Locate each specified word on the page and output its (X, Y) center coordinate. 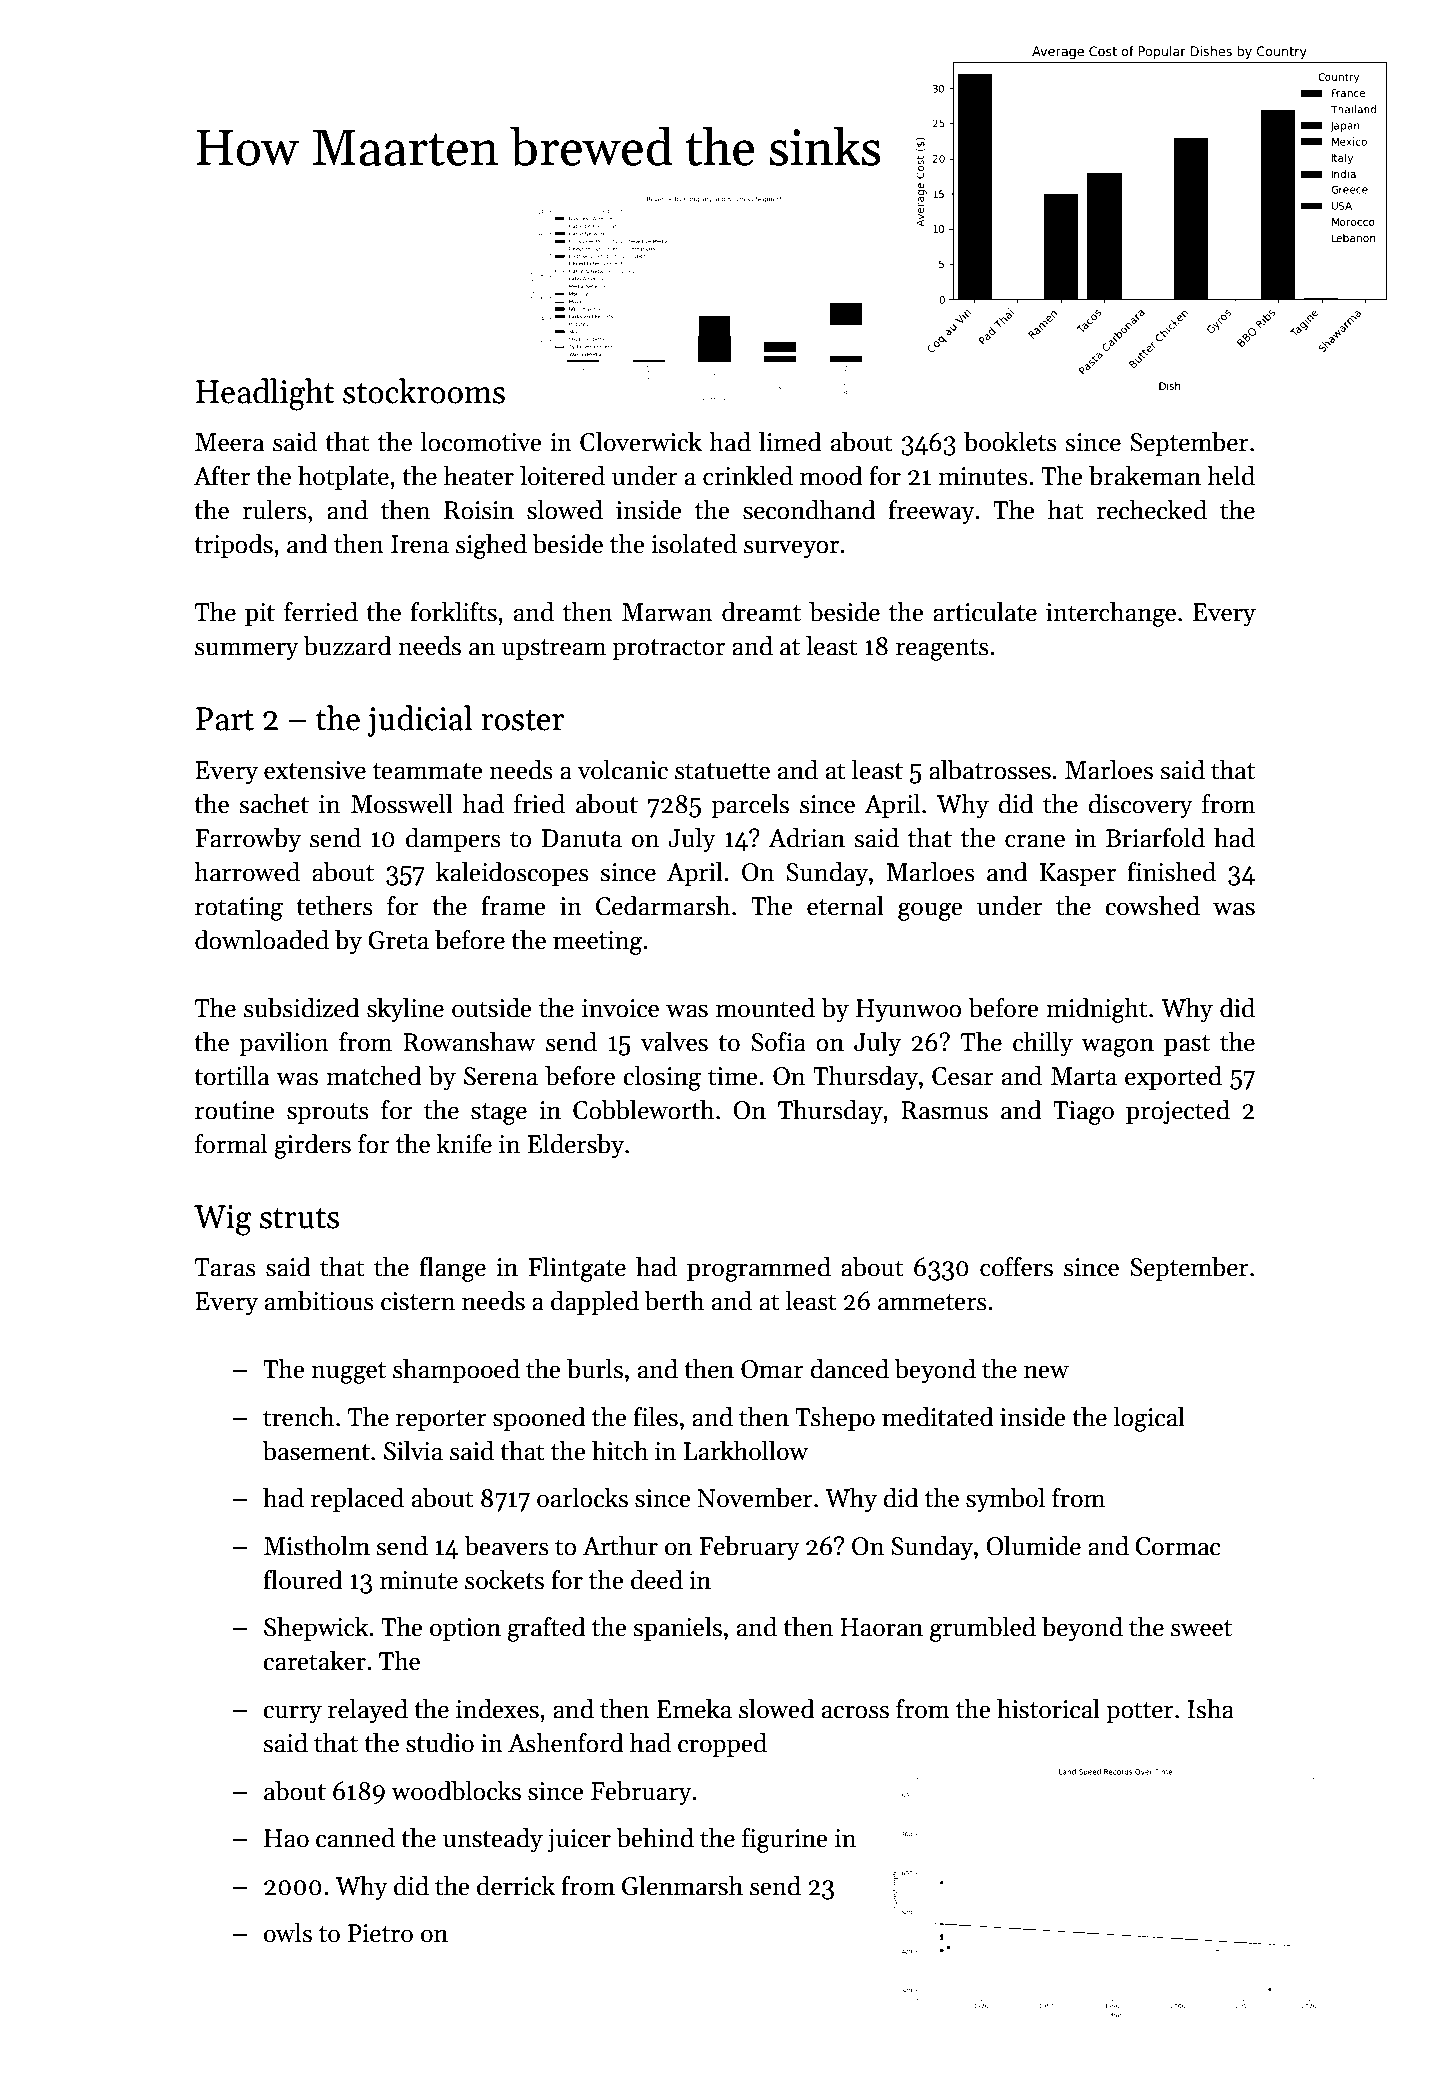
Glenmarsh (682, 1886)
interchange (1111, 614)
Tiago (1083, 1113)
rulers (274, 510)
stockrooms (424, 391)
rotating (239, 909)
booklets (1010, 442)
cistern (418, 1301)
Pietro (380, 1933)
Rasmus (944, 1110)
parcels (750, 806)
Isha (1210, 1709)
